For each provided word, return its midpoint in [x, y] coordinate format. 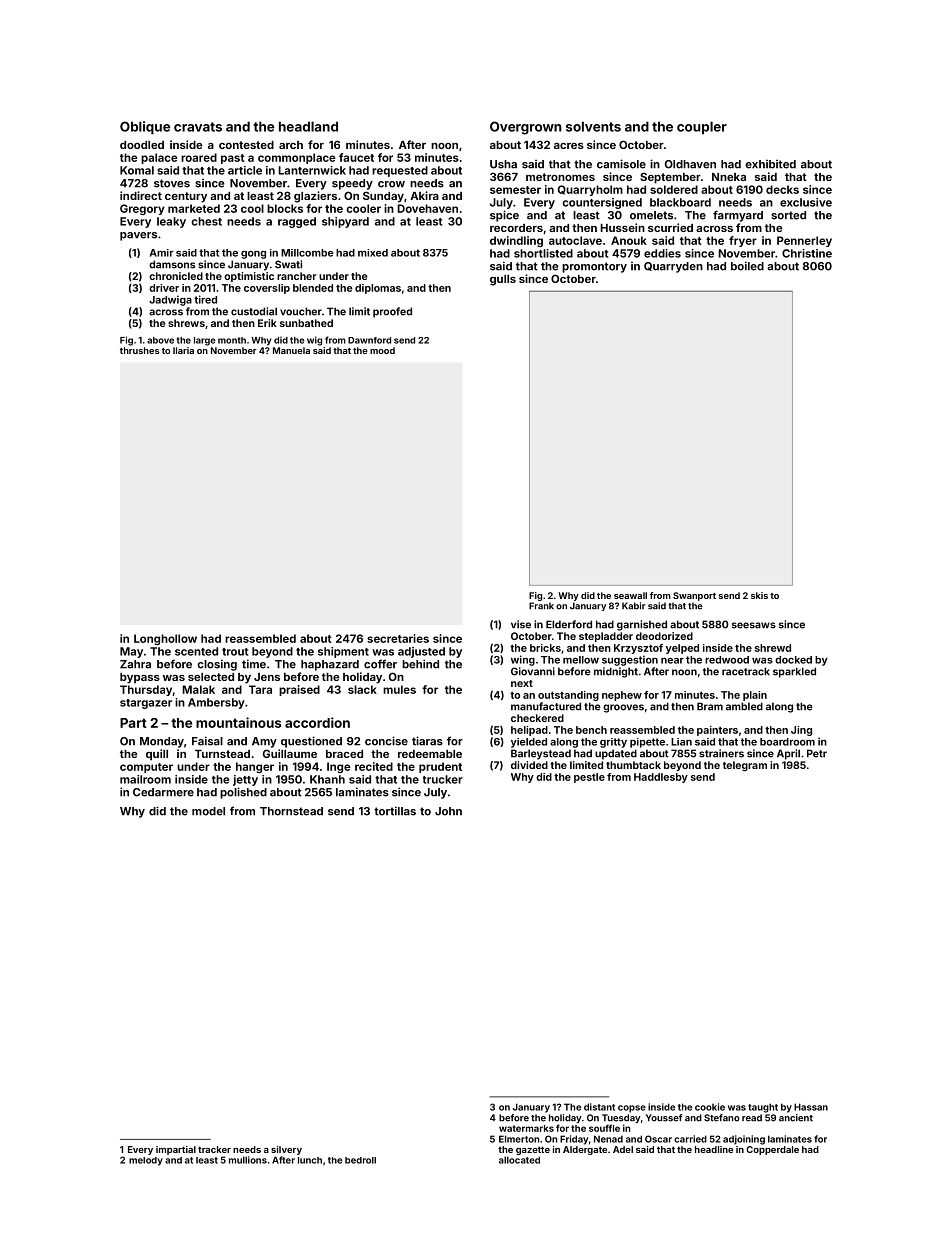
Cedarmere [163, 792]
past [233, 159]
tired [205, 299]
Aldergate [585, 1150]
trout [235, 652]
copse [632, 1109]
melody [146, 1161]
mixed [373, 253]
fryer [743, 241]
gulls [503, 280]
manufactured [546, 706]
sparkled [794, 672]
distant [599, 1107]
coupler [702, 128]
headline [714, 1149]
